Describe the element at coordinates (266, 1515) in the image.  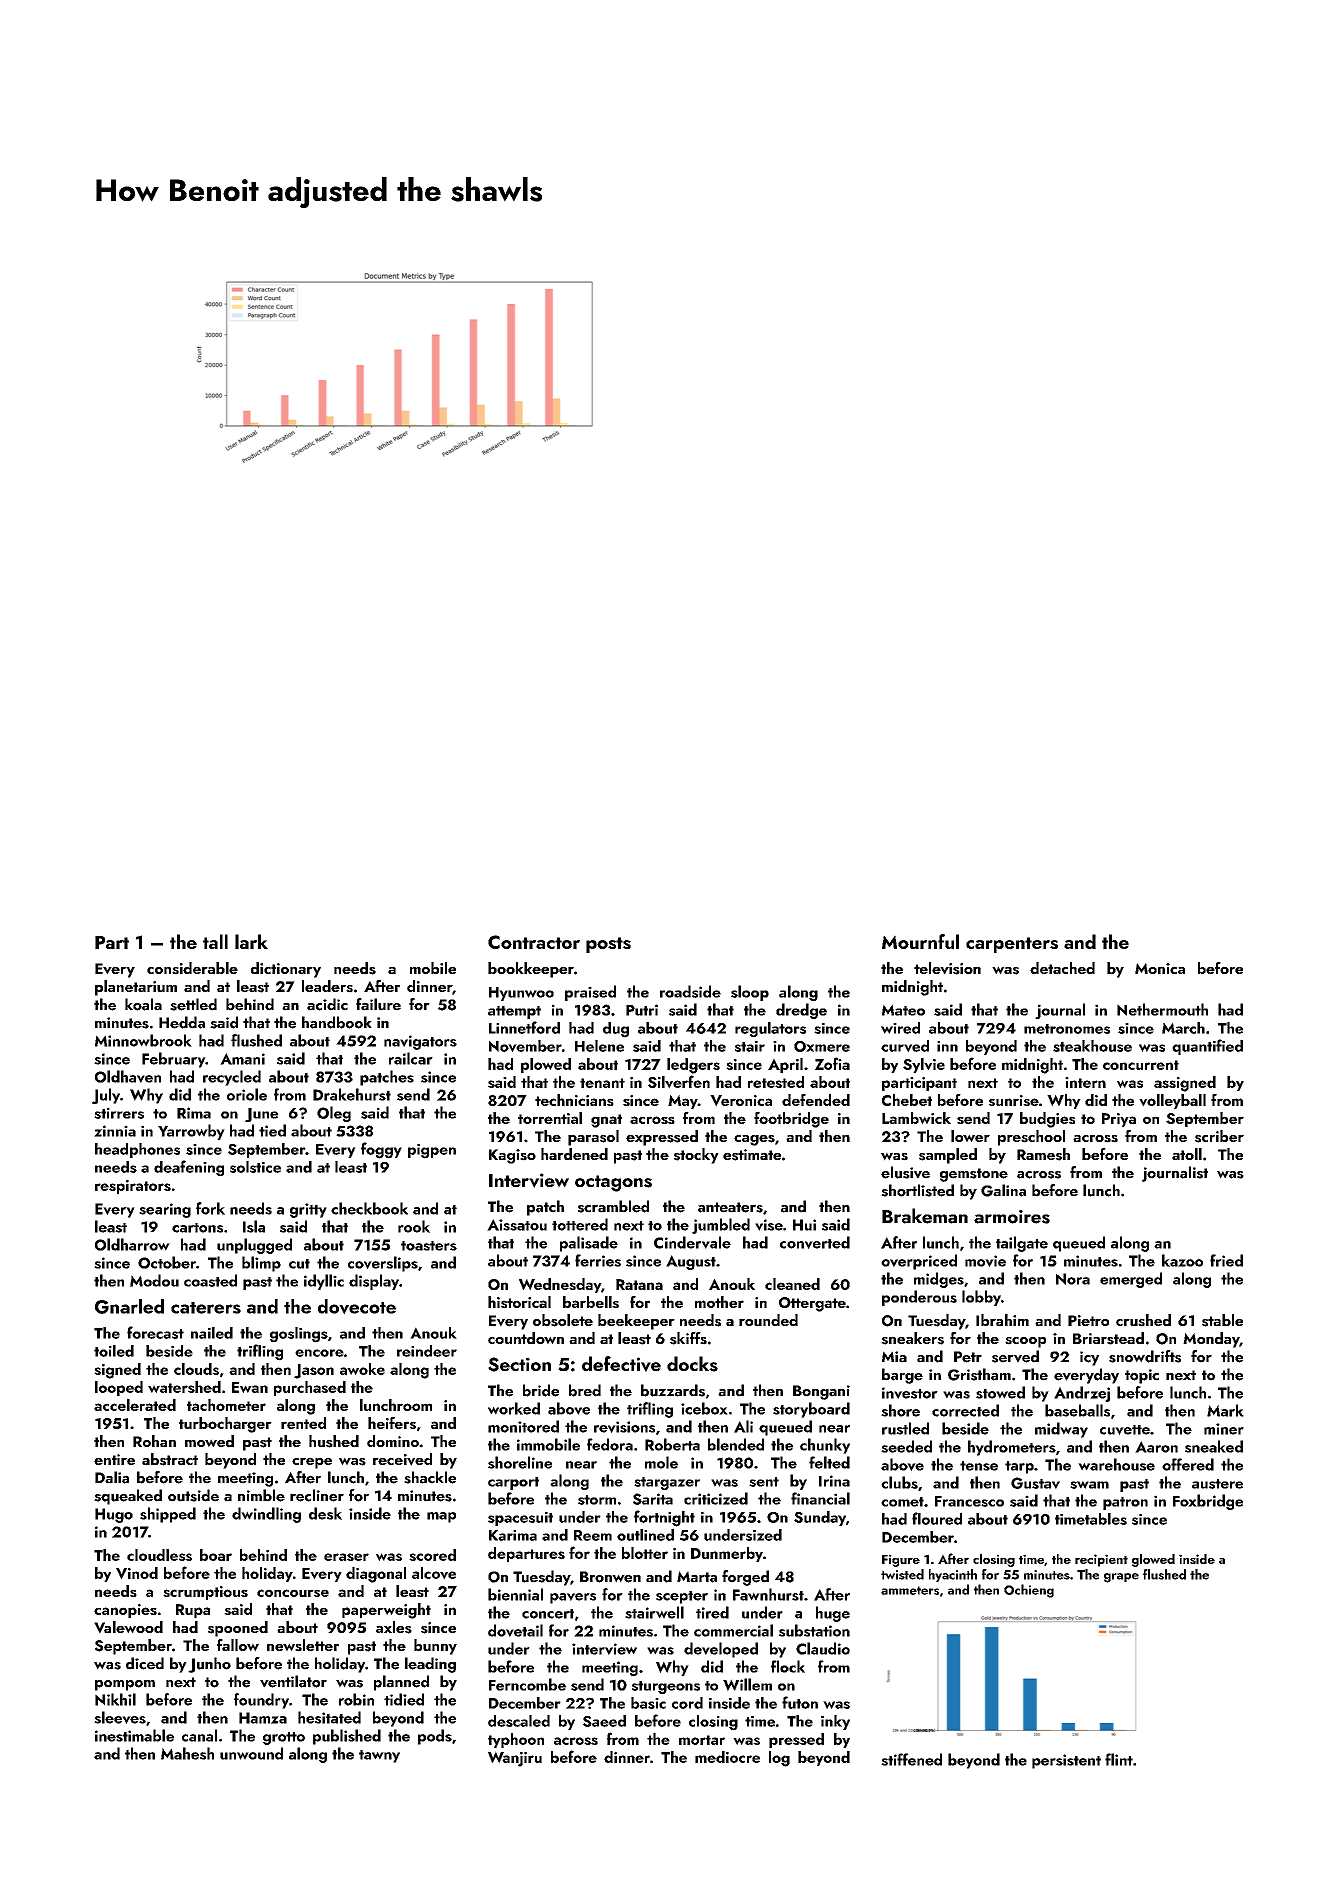
I see `dwindling` at that location.
